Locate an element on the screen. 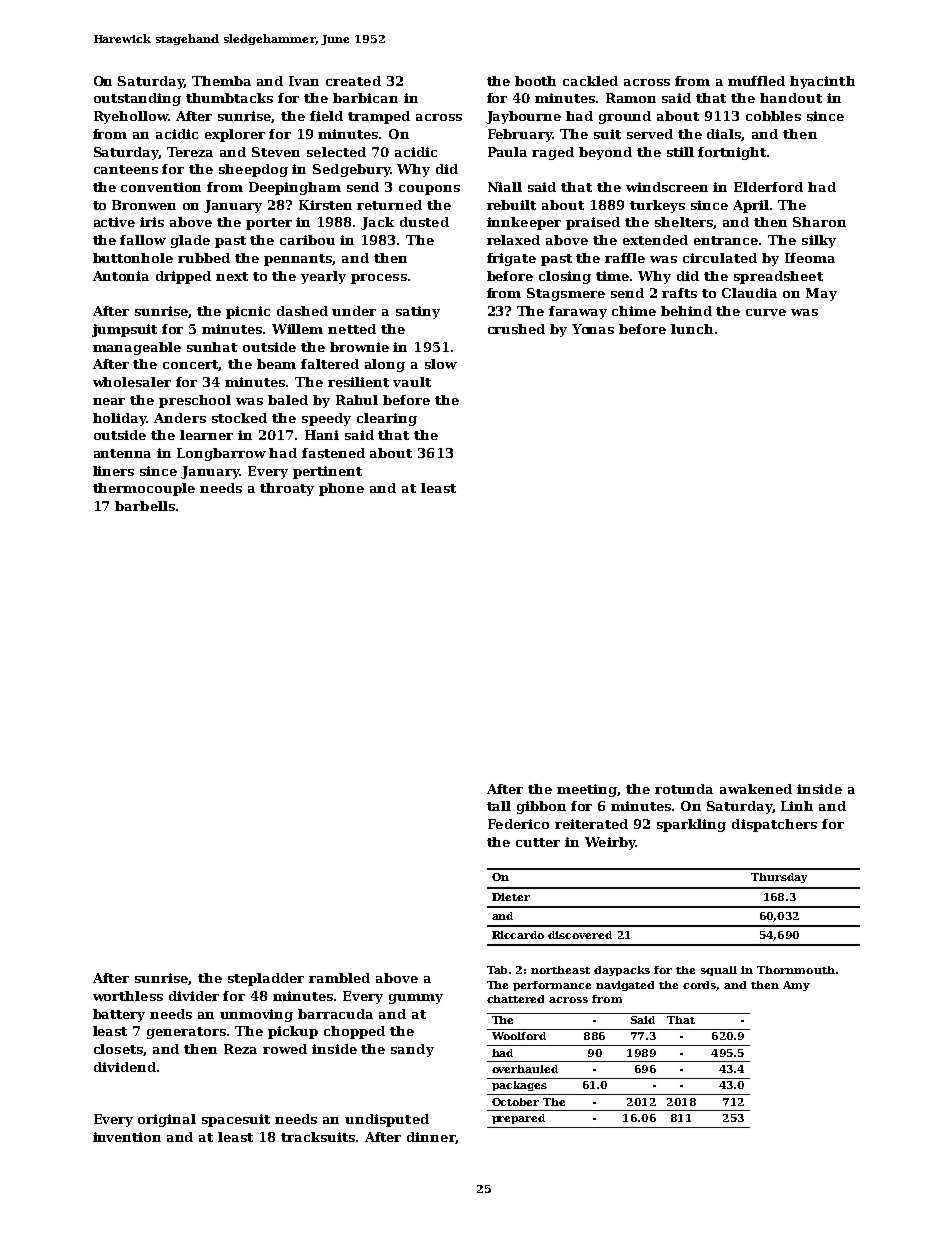  original is located at coordinates (167, 1120).
